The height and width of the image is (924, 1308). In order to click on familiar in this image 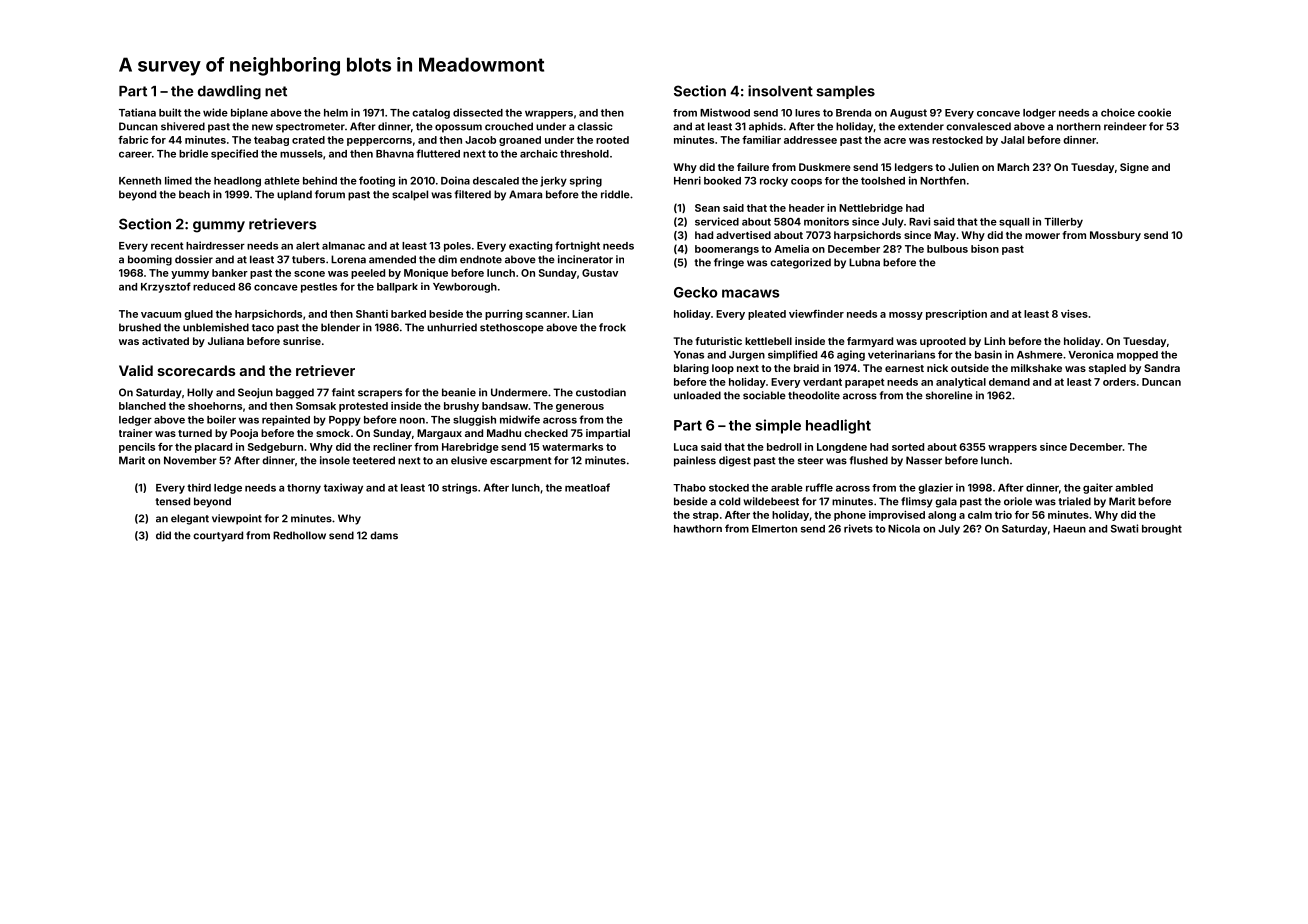, I will do `click(761, 140)`.
